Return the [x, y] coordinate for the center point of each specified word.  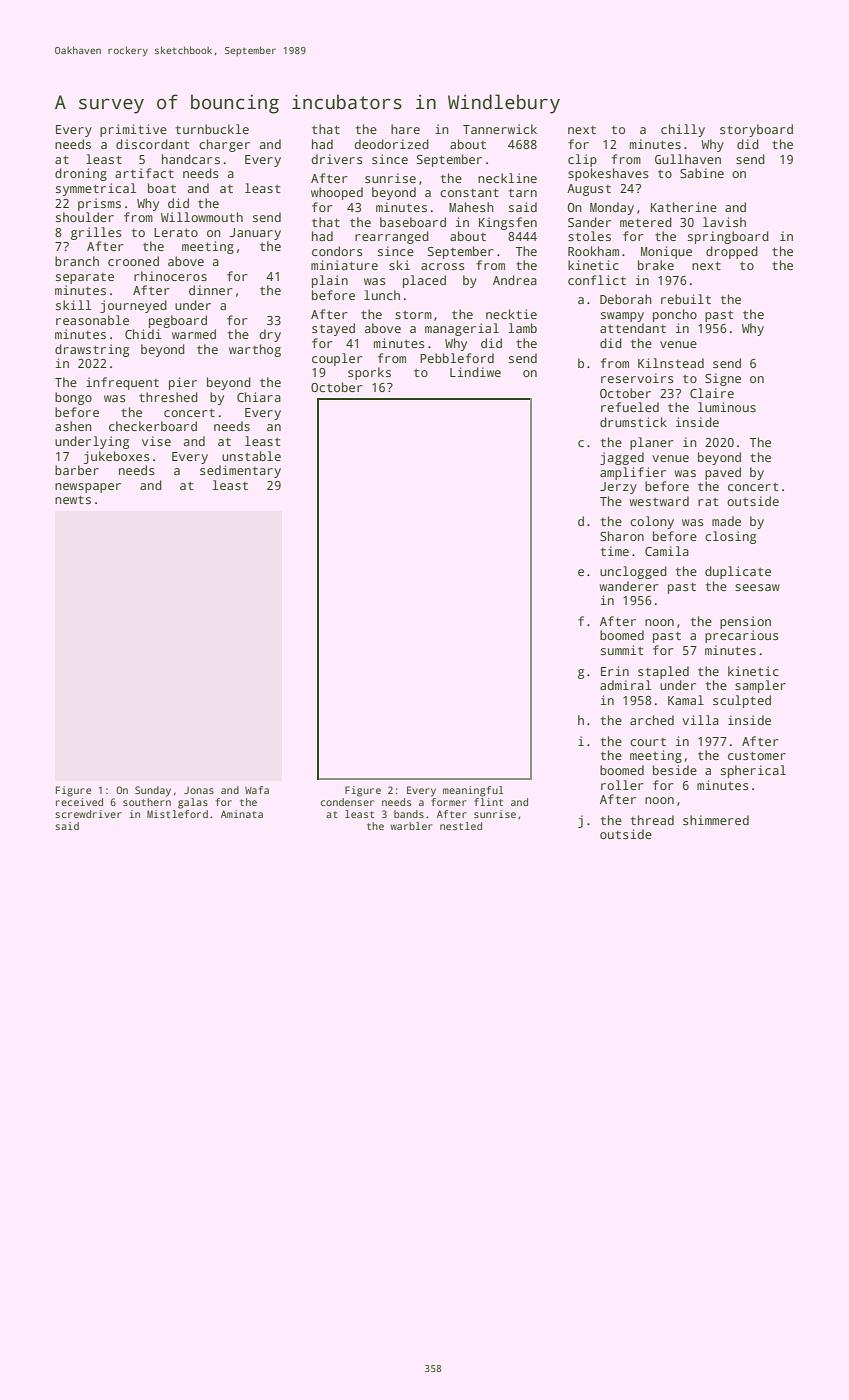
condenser [347, 802]
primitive [133, 130]
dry [270, 335]
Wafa [257, 790]
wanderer [629, 586]
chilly [683, 130]
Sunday [153, 791]
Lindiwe [475, 372]
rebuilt [686, 299]
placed [424, 281]
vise [156, 441]
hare [405, 129]
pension [745, 622]
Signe [723, 379]
